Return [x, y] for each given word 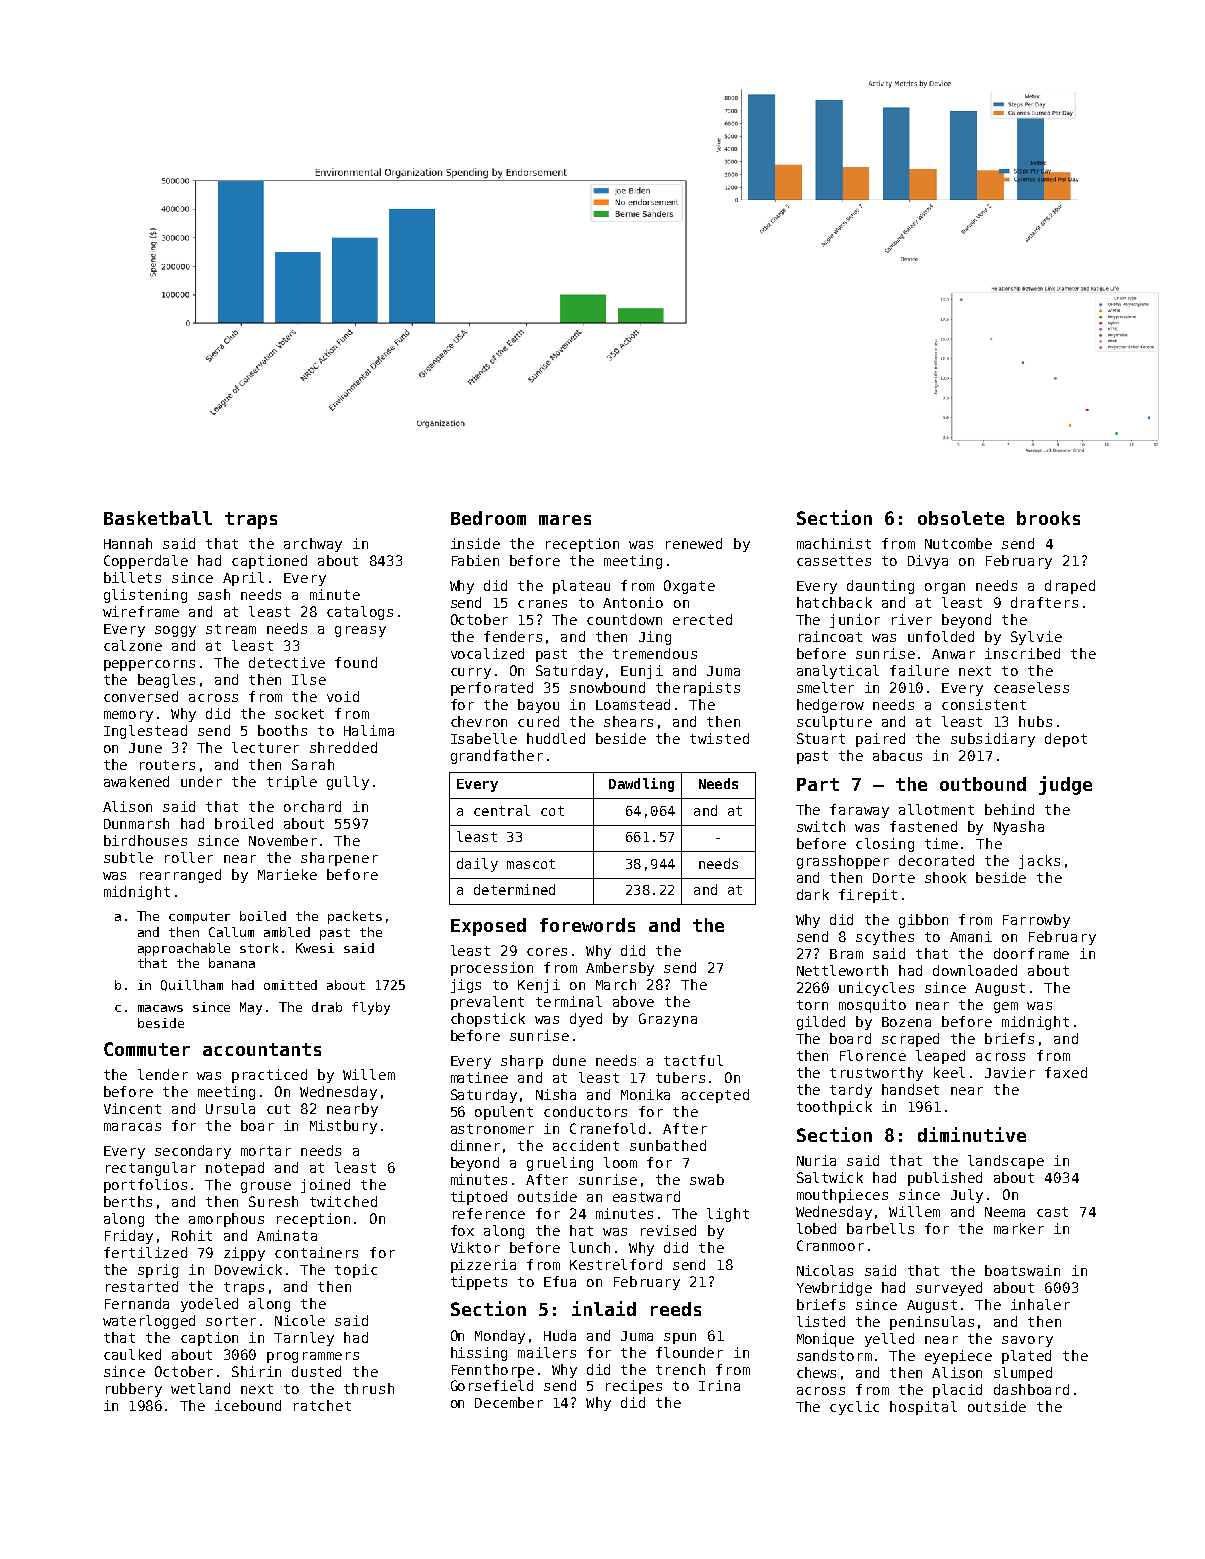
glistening [145, 596]
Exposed [488, 927]
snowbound [607, 687]
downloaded [975, 970]
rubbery [134, 1390]
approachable [184, 949]
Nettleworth [842, 970]
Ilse [309, 679]
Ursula [230, 1108]
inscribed [1022, 653]
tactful [693, 1060]
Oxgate [689, 587]
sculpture [834, 723]
